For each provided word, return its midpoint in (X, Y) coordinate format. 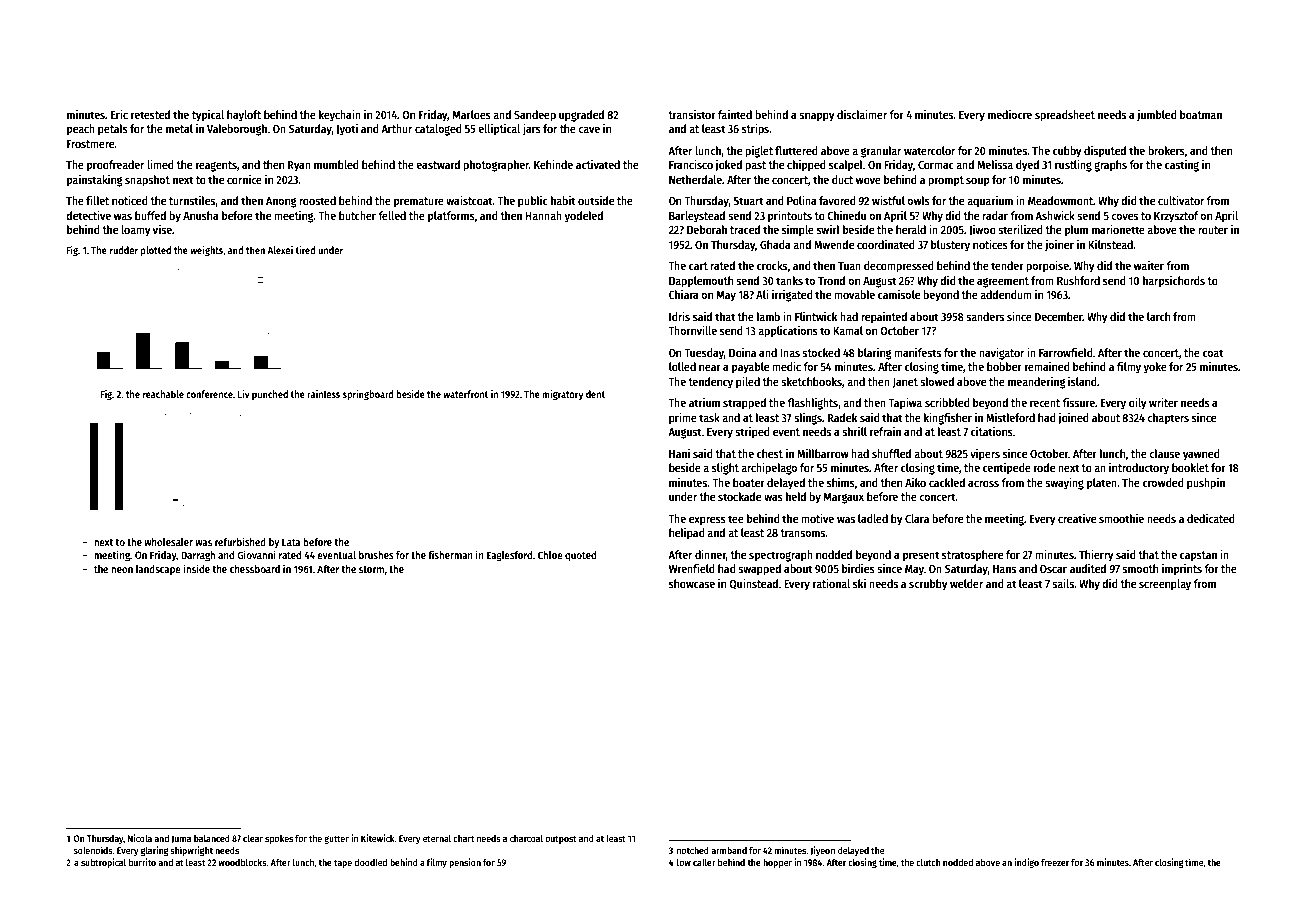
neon (122, 570)
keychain (340, 116)
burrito (142, 862)
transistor (692, 114)
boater (749, 482)
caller (704, 862)
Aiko (915, 482)
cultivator (1181, 200)
